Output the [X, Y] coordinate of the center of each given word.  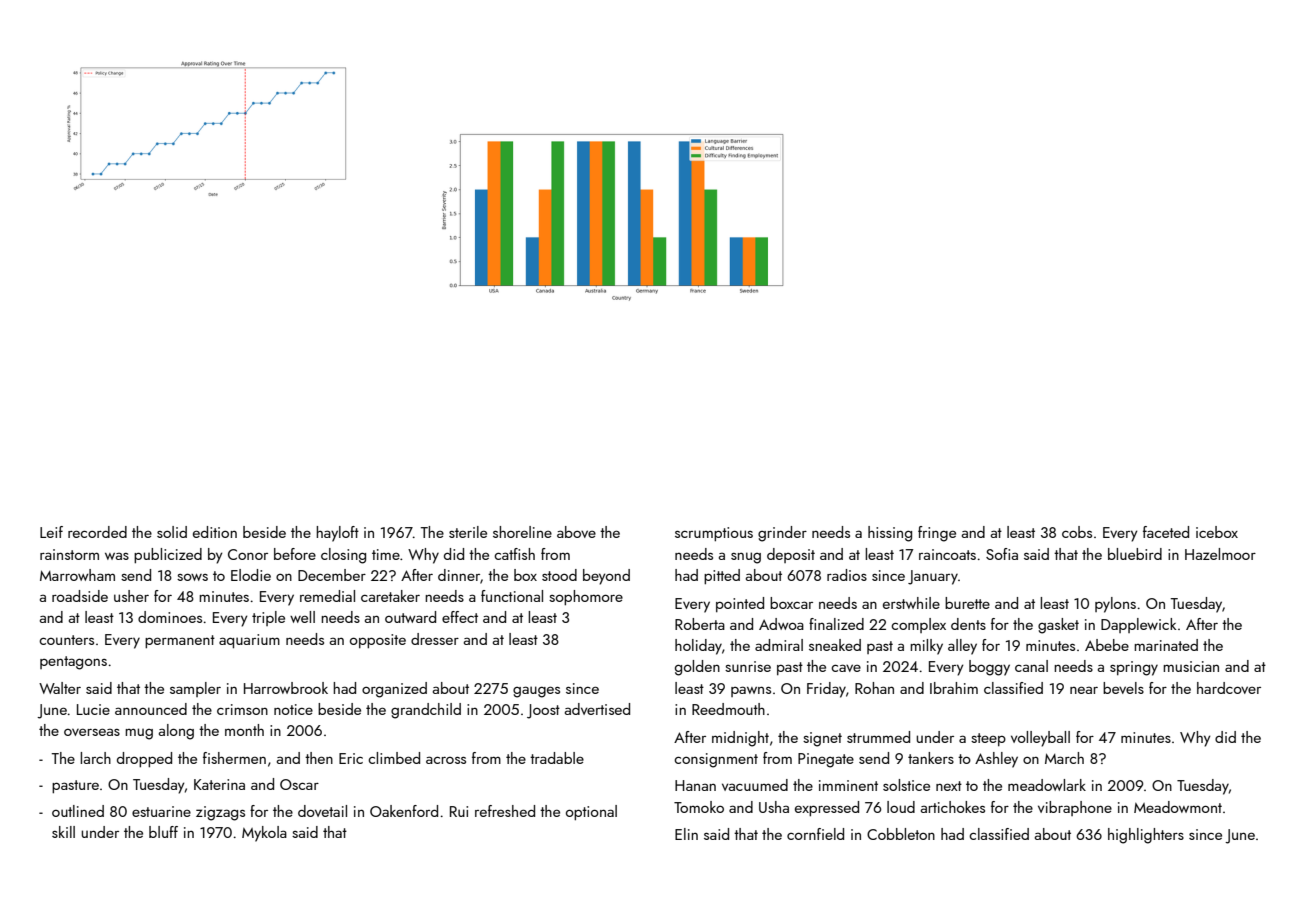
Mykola [264, 834]
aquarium [249, 641]
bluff [163, 832]
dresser [435, 639]
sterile [468, 532]
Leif [51, 532]
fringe [937, 534]
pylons [1115, 605]
